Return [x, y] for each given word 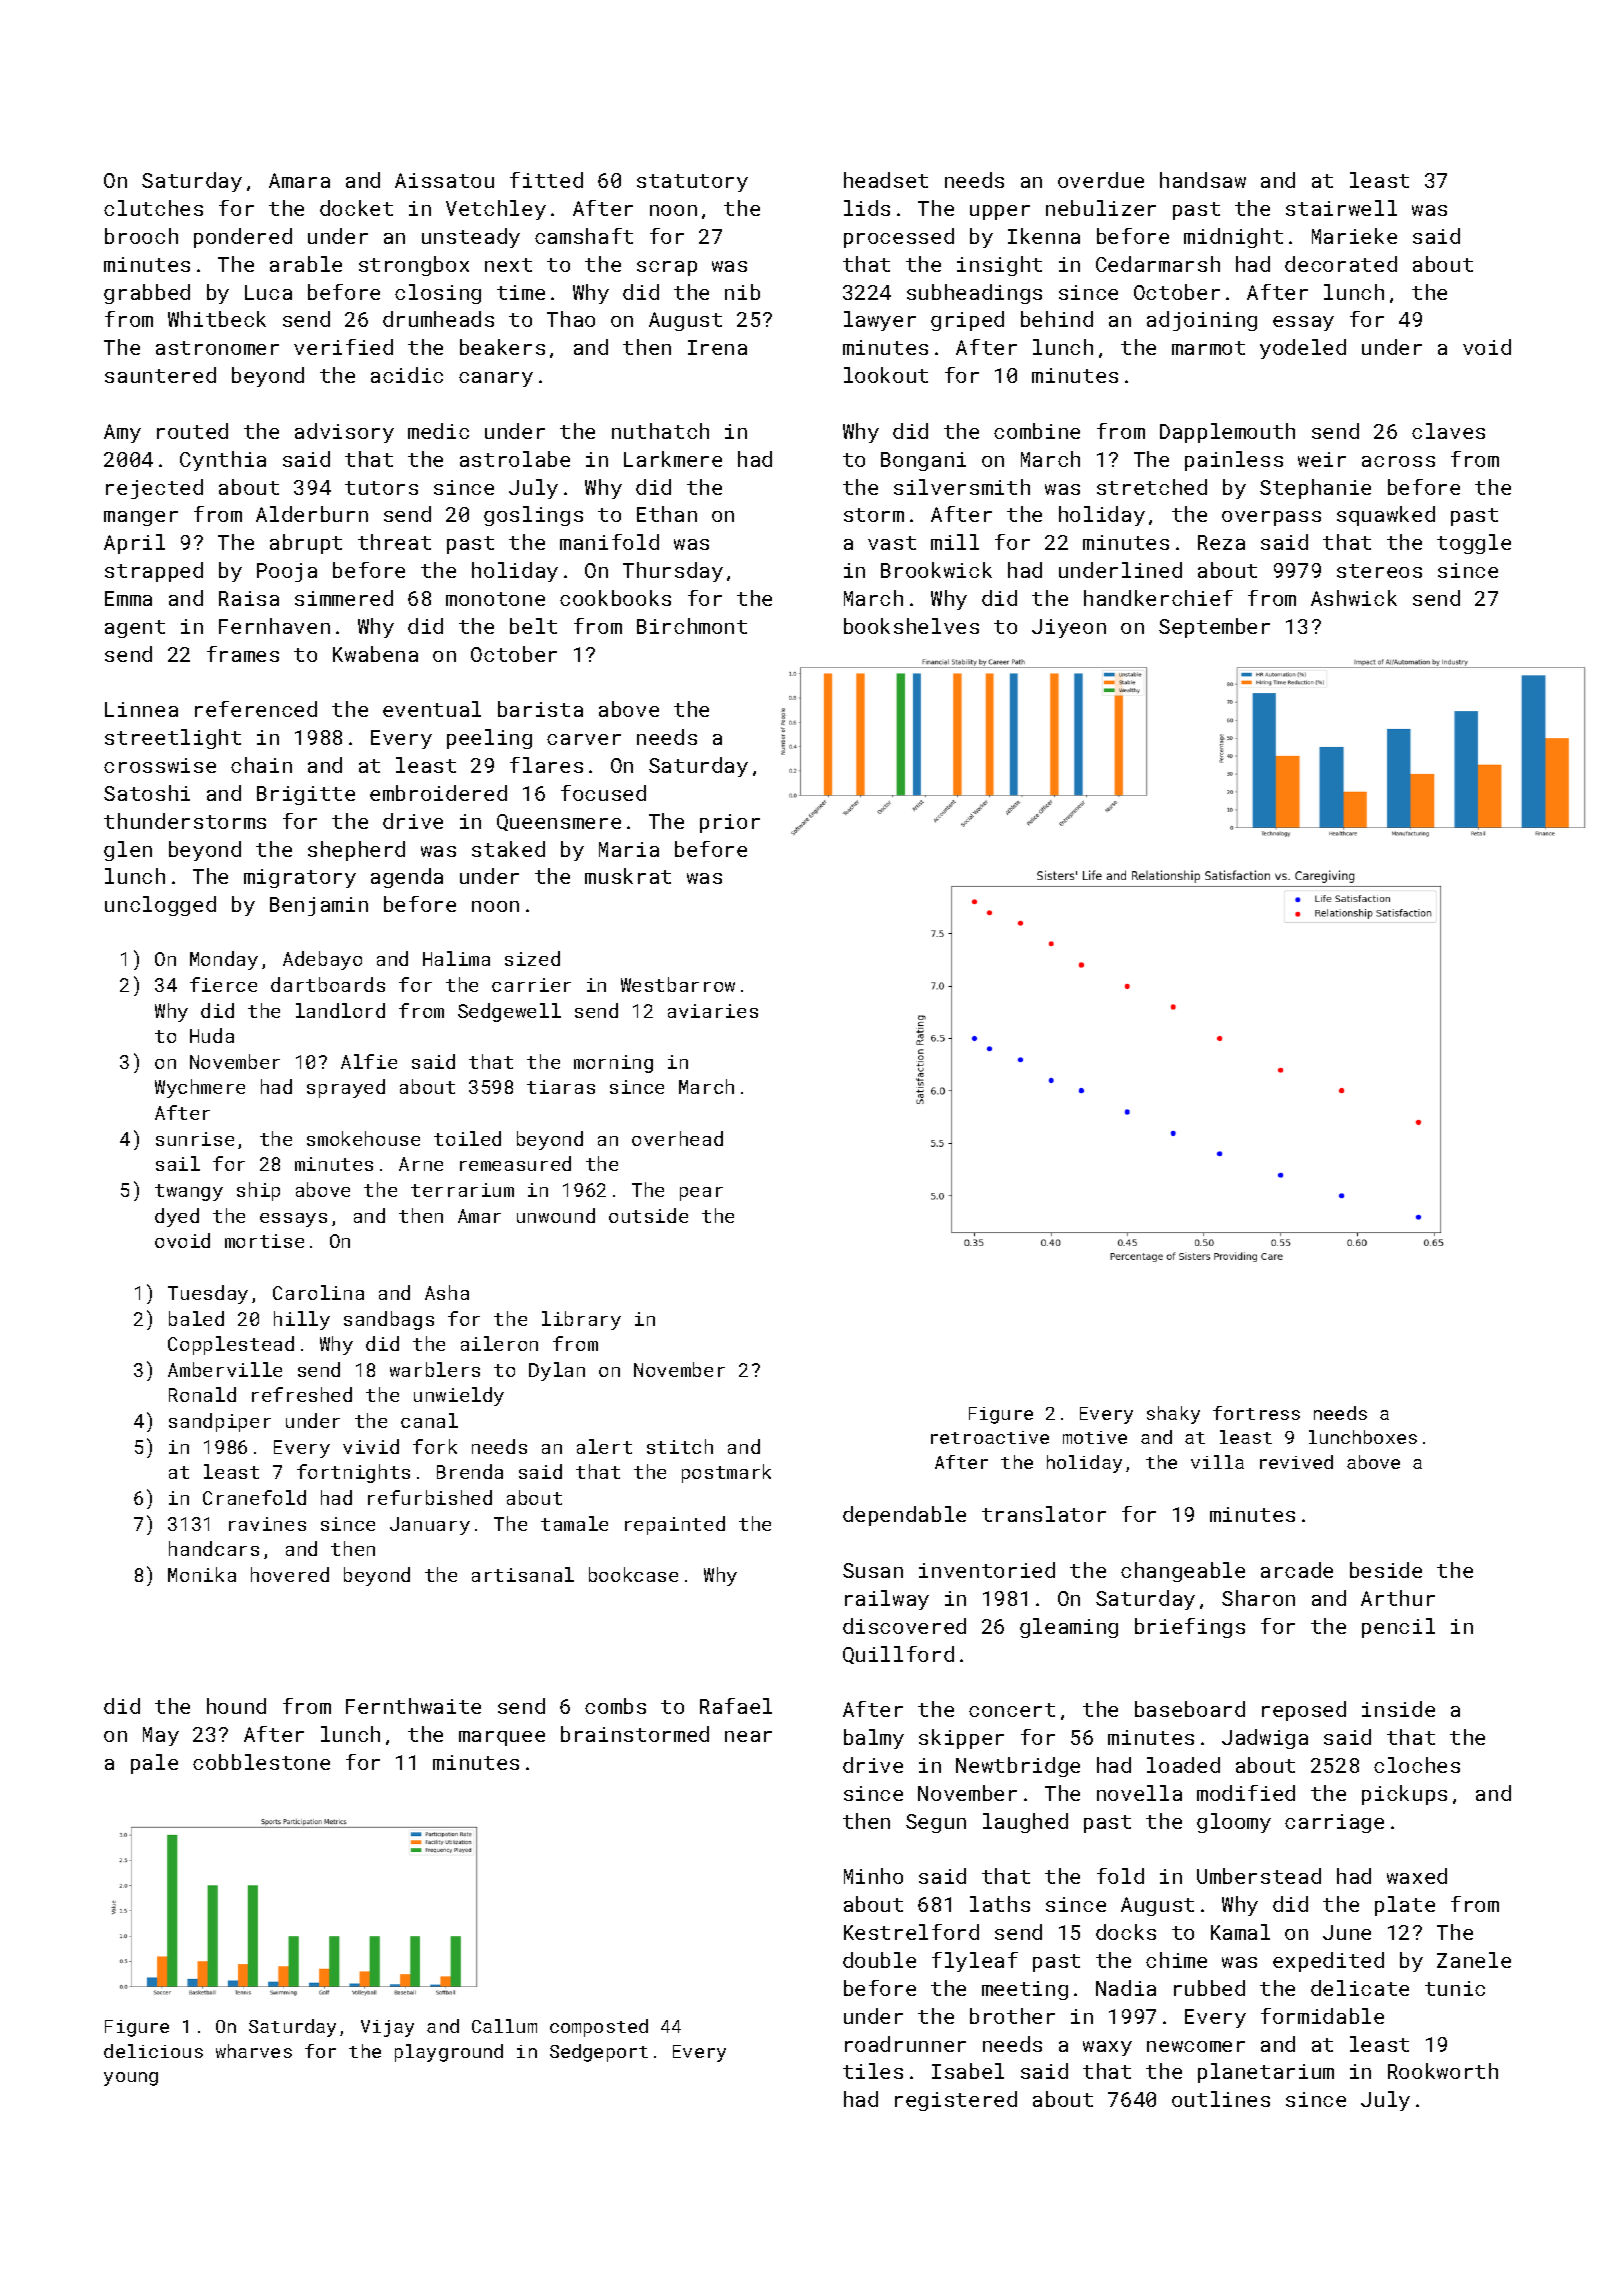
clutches [153, 208]
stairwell [1341, 208]
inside [1398, 1709]
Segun [936, 1823]
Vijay [387, 2028]
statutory [692, 183]
